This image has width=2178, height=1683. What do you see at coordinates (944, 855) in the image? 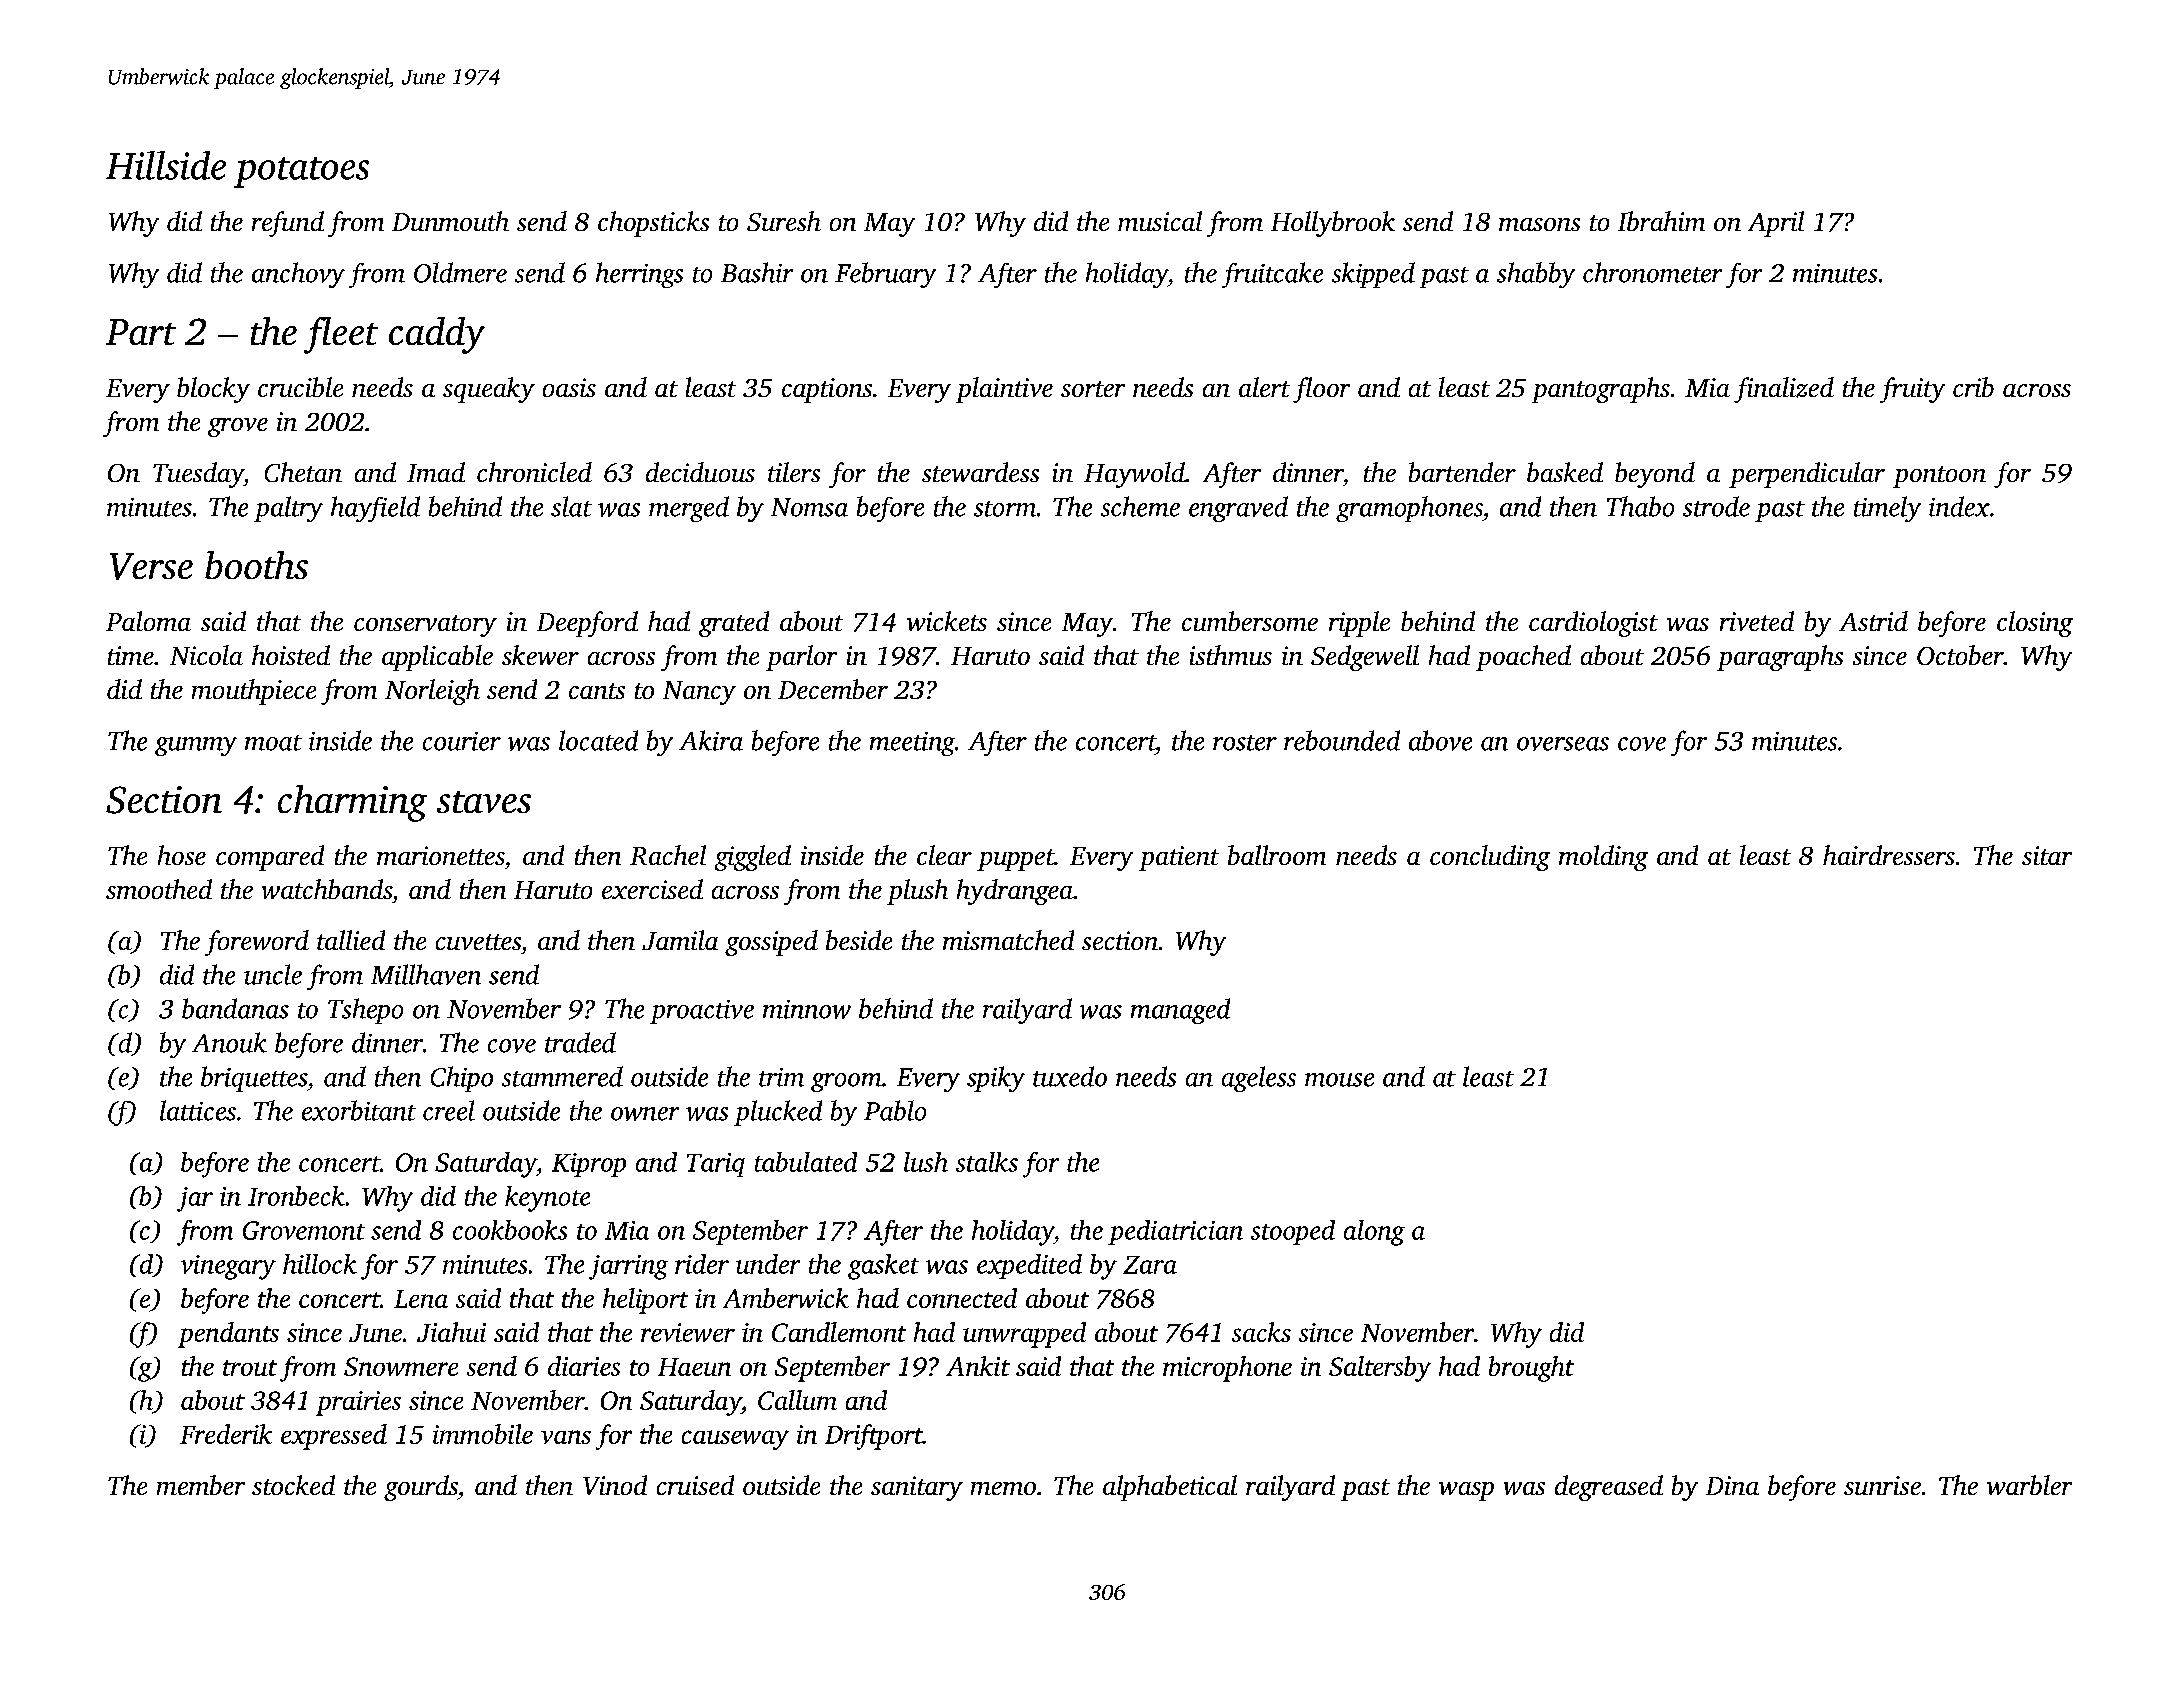
I see `clear` at bounding box center [944, 855].
